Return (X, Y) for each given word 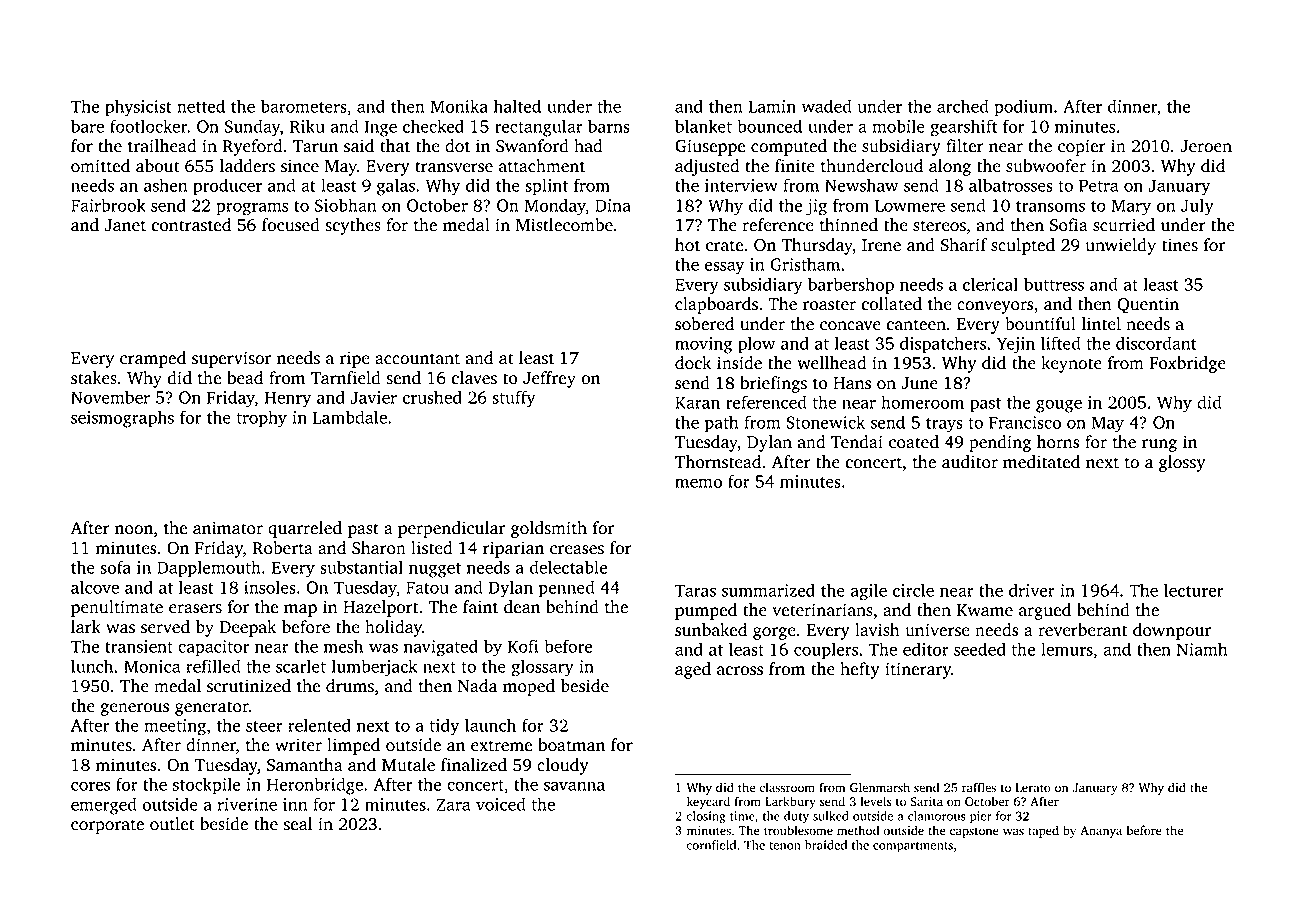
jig (816, 207)
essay (724, 268)
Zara (453, 804)
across (740, 671)
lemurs (1067, 649)
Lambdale (350, 417)
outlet (172, 824)
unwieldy (1120, 246)
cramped (153, 359)
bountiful (1040, 324)
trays (944, 425)
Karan (697, 402)
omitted (100, 166)
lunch (92, 666)
